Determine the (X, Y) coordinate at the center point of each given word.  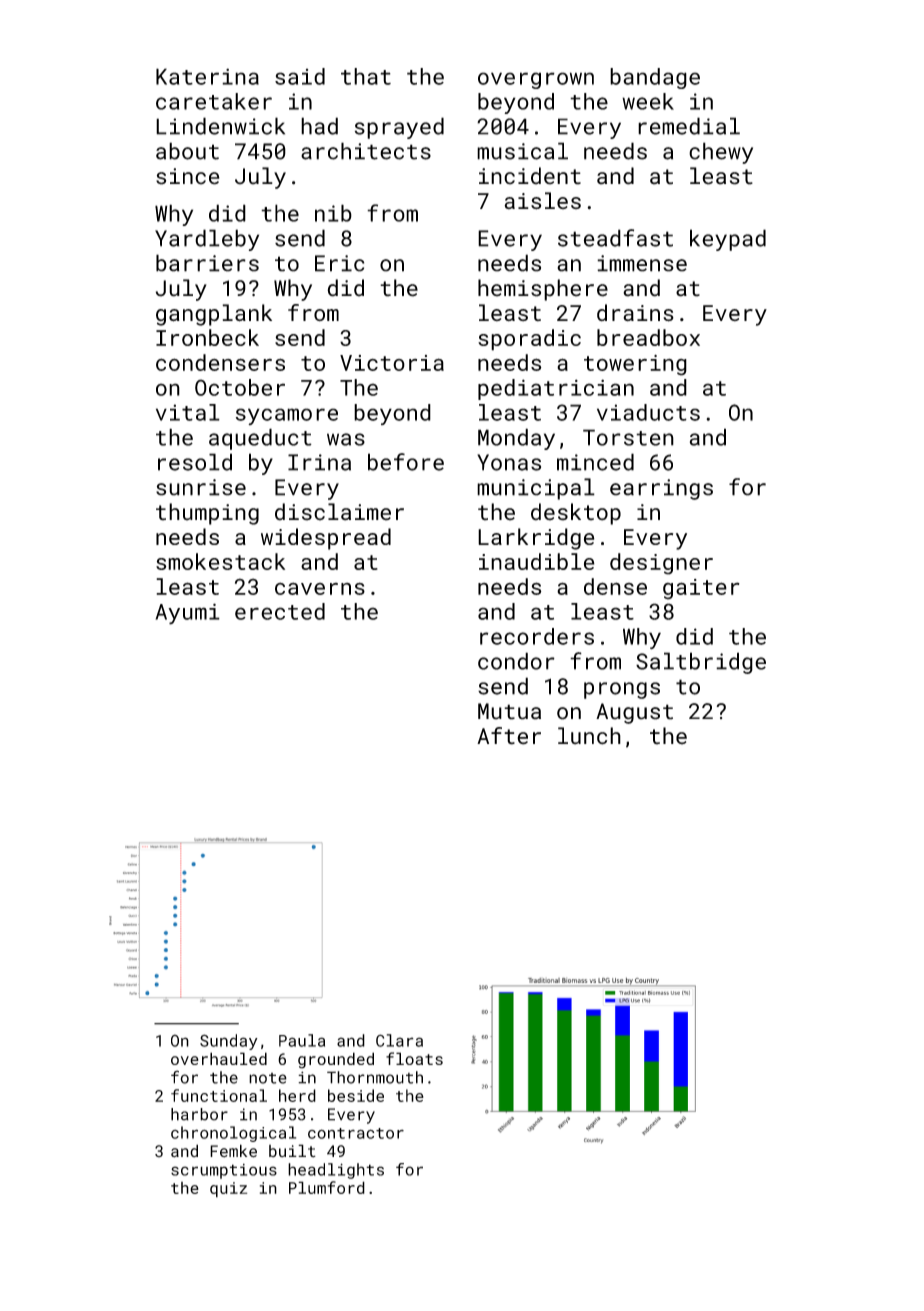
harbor (199, 1114)
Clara (399, 1040)
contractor (356, 1133)
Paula (302, 1040)
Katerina (207, 76)
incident (530, 176)
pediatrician (556, 389)
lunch (589, 736)
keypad (728, 240)
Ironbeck (207, 337)
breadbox (648, 337)
